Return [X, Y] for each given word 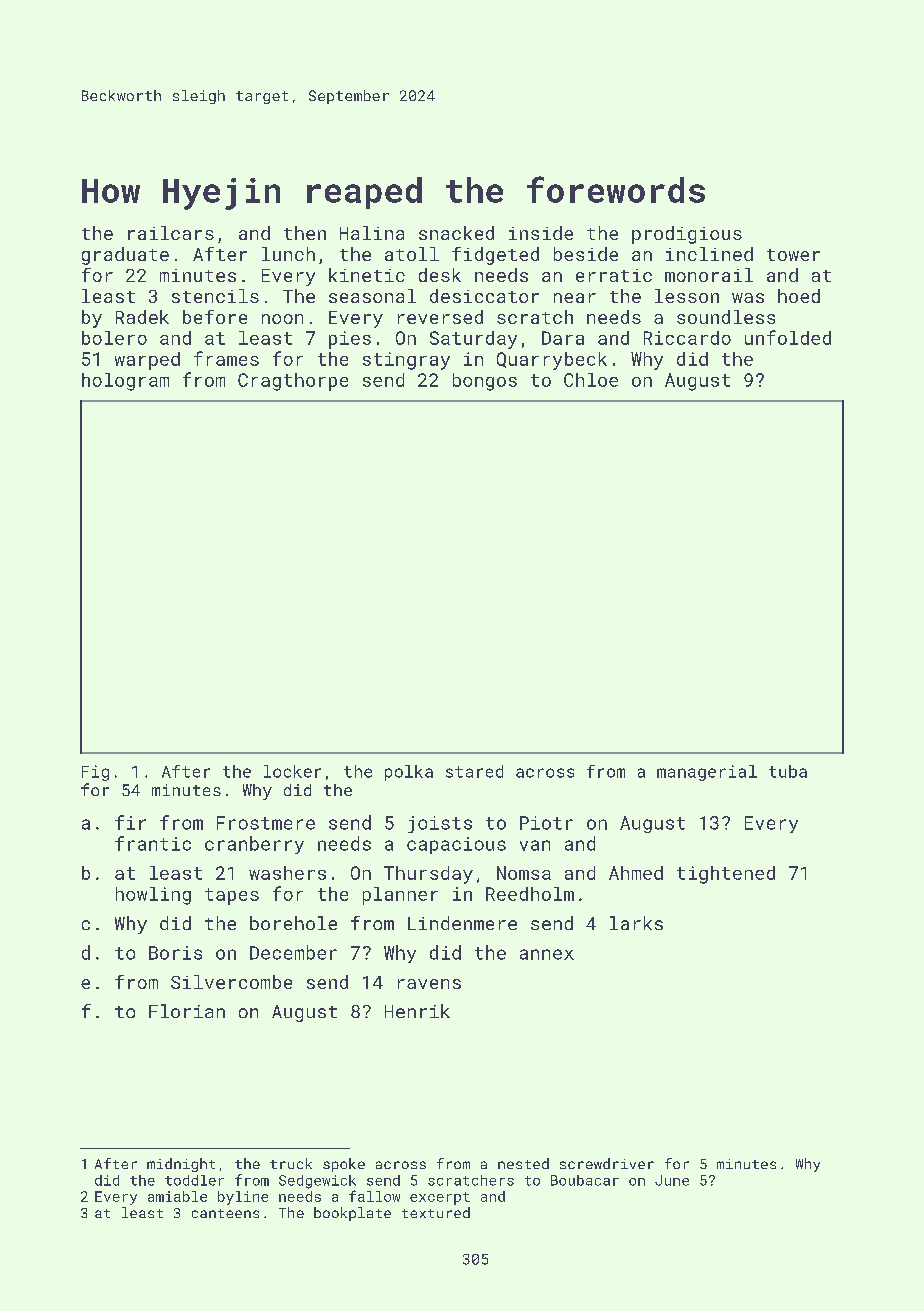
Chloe [591, 380]
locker [292, 771]
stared [474, 771]
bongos [485, 382]
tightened [726, 875]
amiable [177, 1196]
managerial [707, 773]
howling [153, 896]
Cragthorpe [293, 382]
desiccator [484, 296]
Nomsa [524, 873]
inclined [709, 254]
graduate [125, 256]
